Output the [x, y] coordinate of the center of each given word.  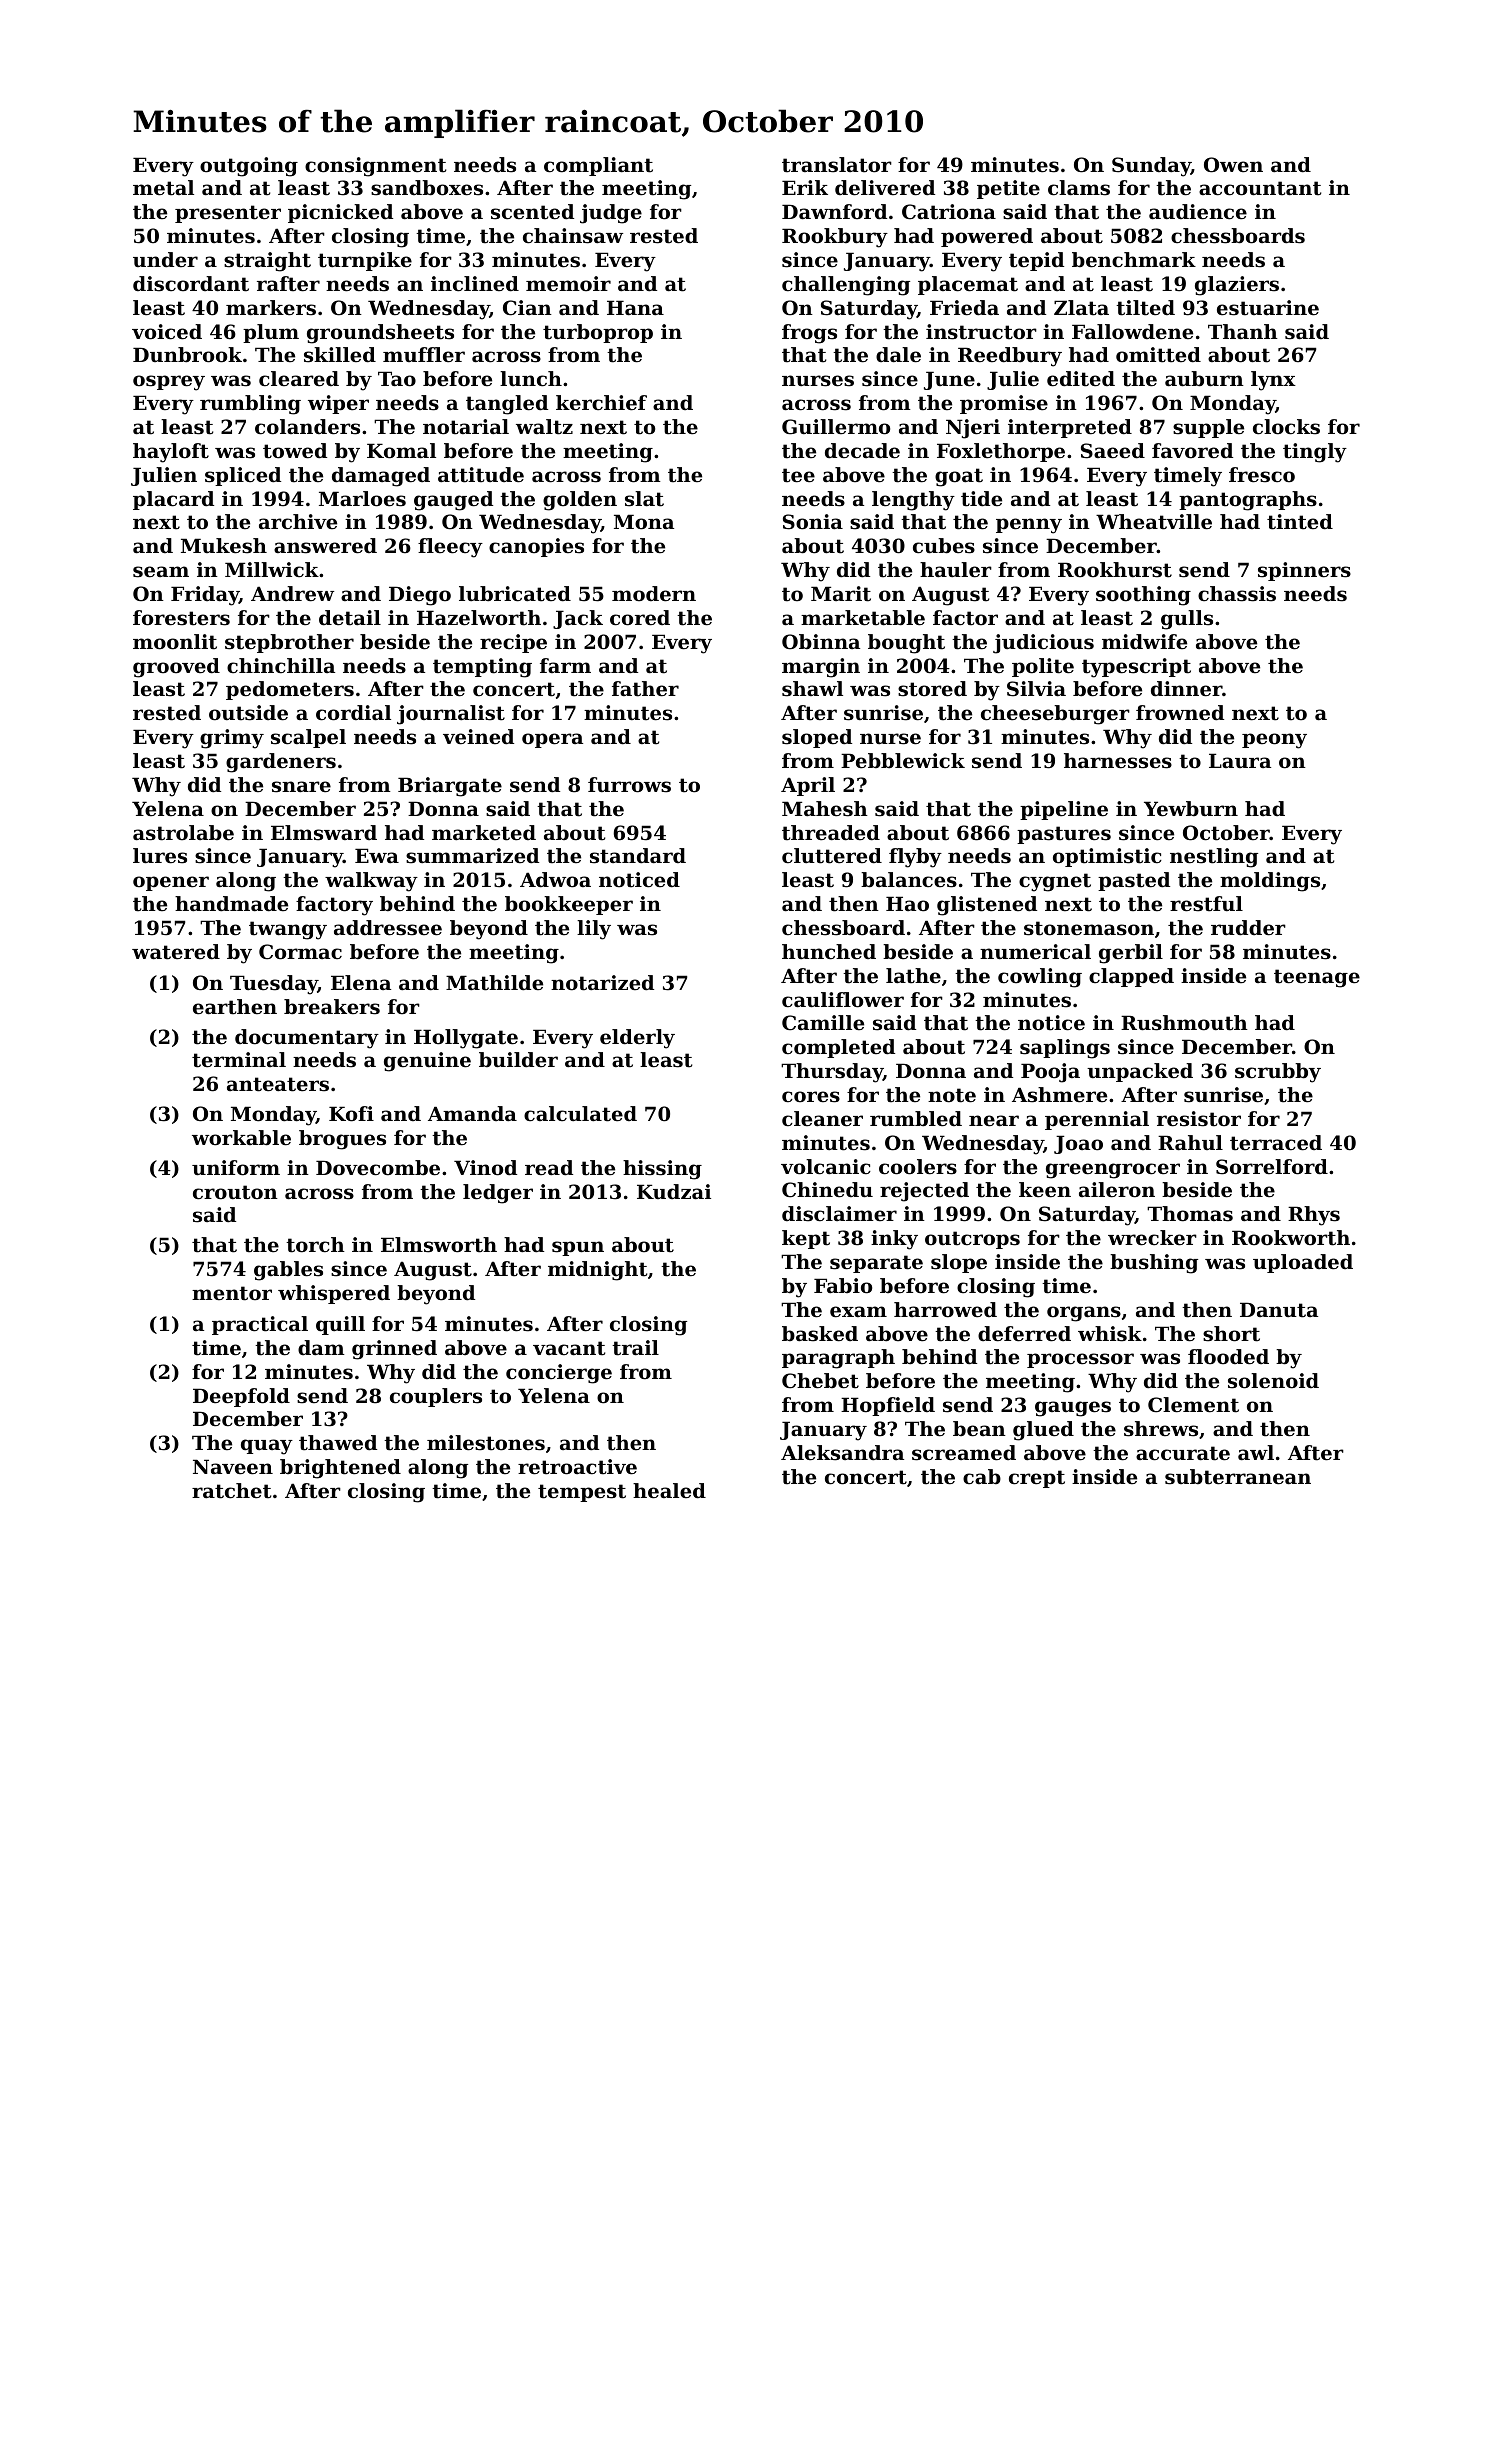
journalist [451, 715]
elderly [637, 1039]
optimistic [1107, 857]
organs [1084, 1314]
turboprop [598, 333]
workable [241, 1138]
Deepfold [241, 1397]
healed [669, 1491]
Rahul [1190, 1143]
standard [638, 856]
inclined [475, 284]
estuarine [1268, 308]
